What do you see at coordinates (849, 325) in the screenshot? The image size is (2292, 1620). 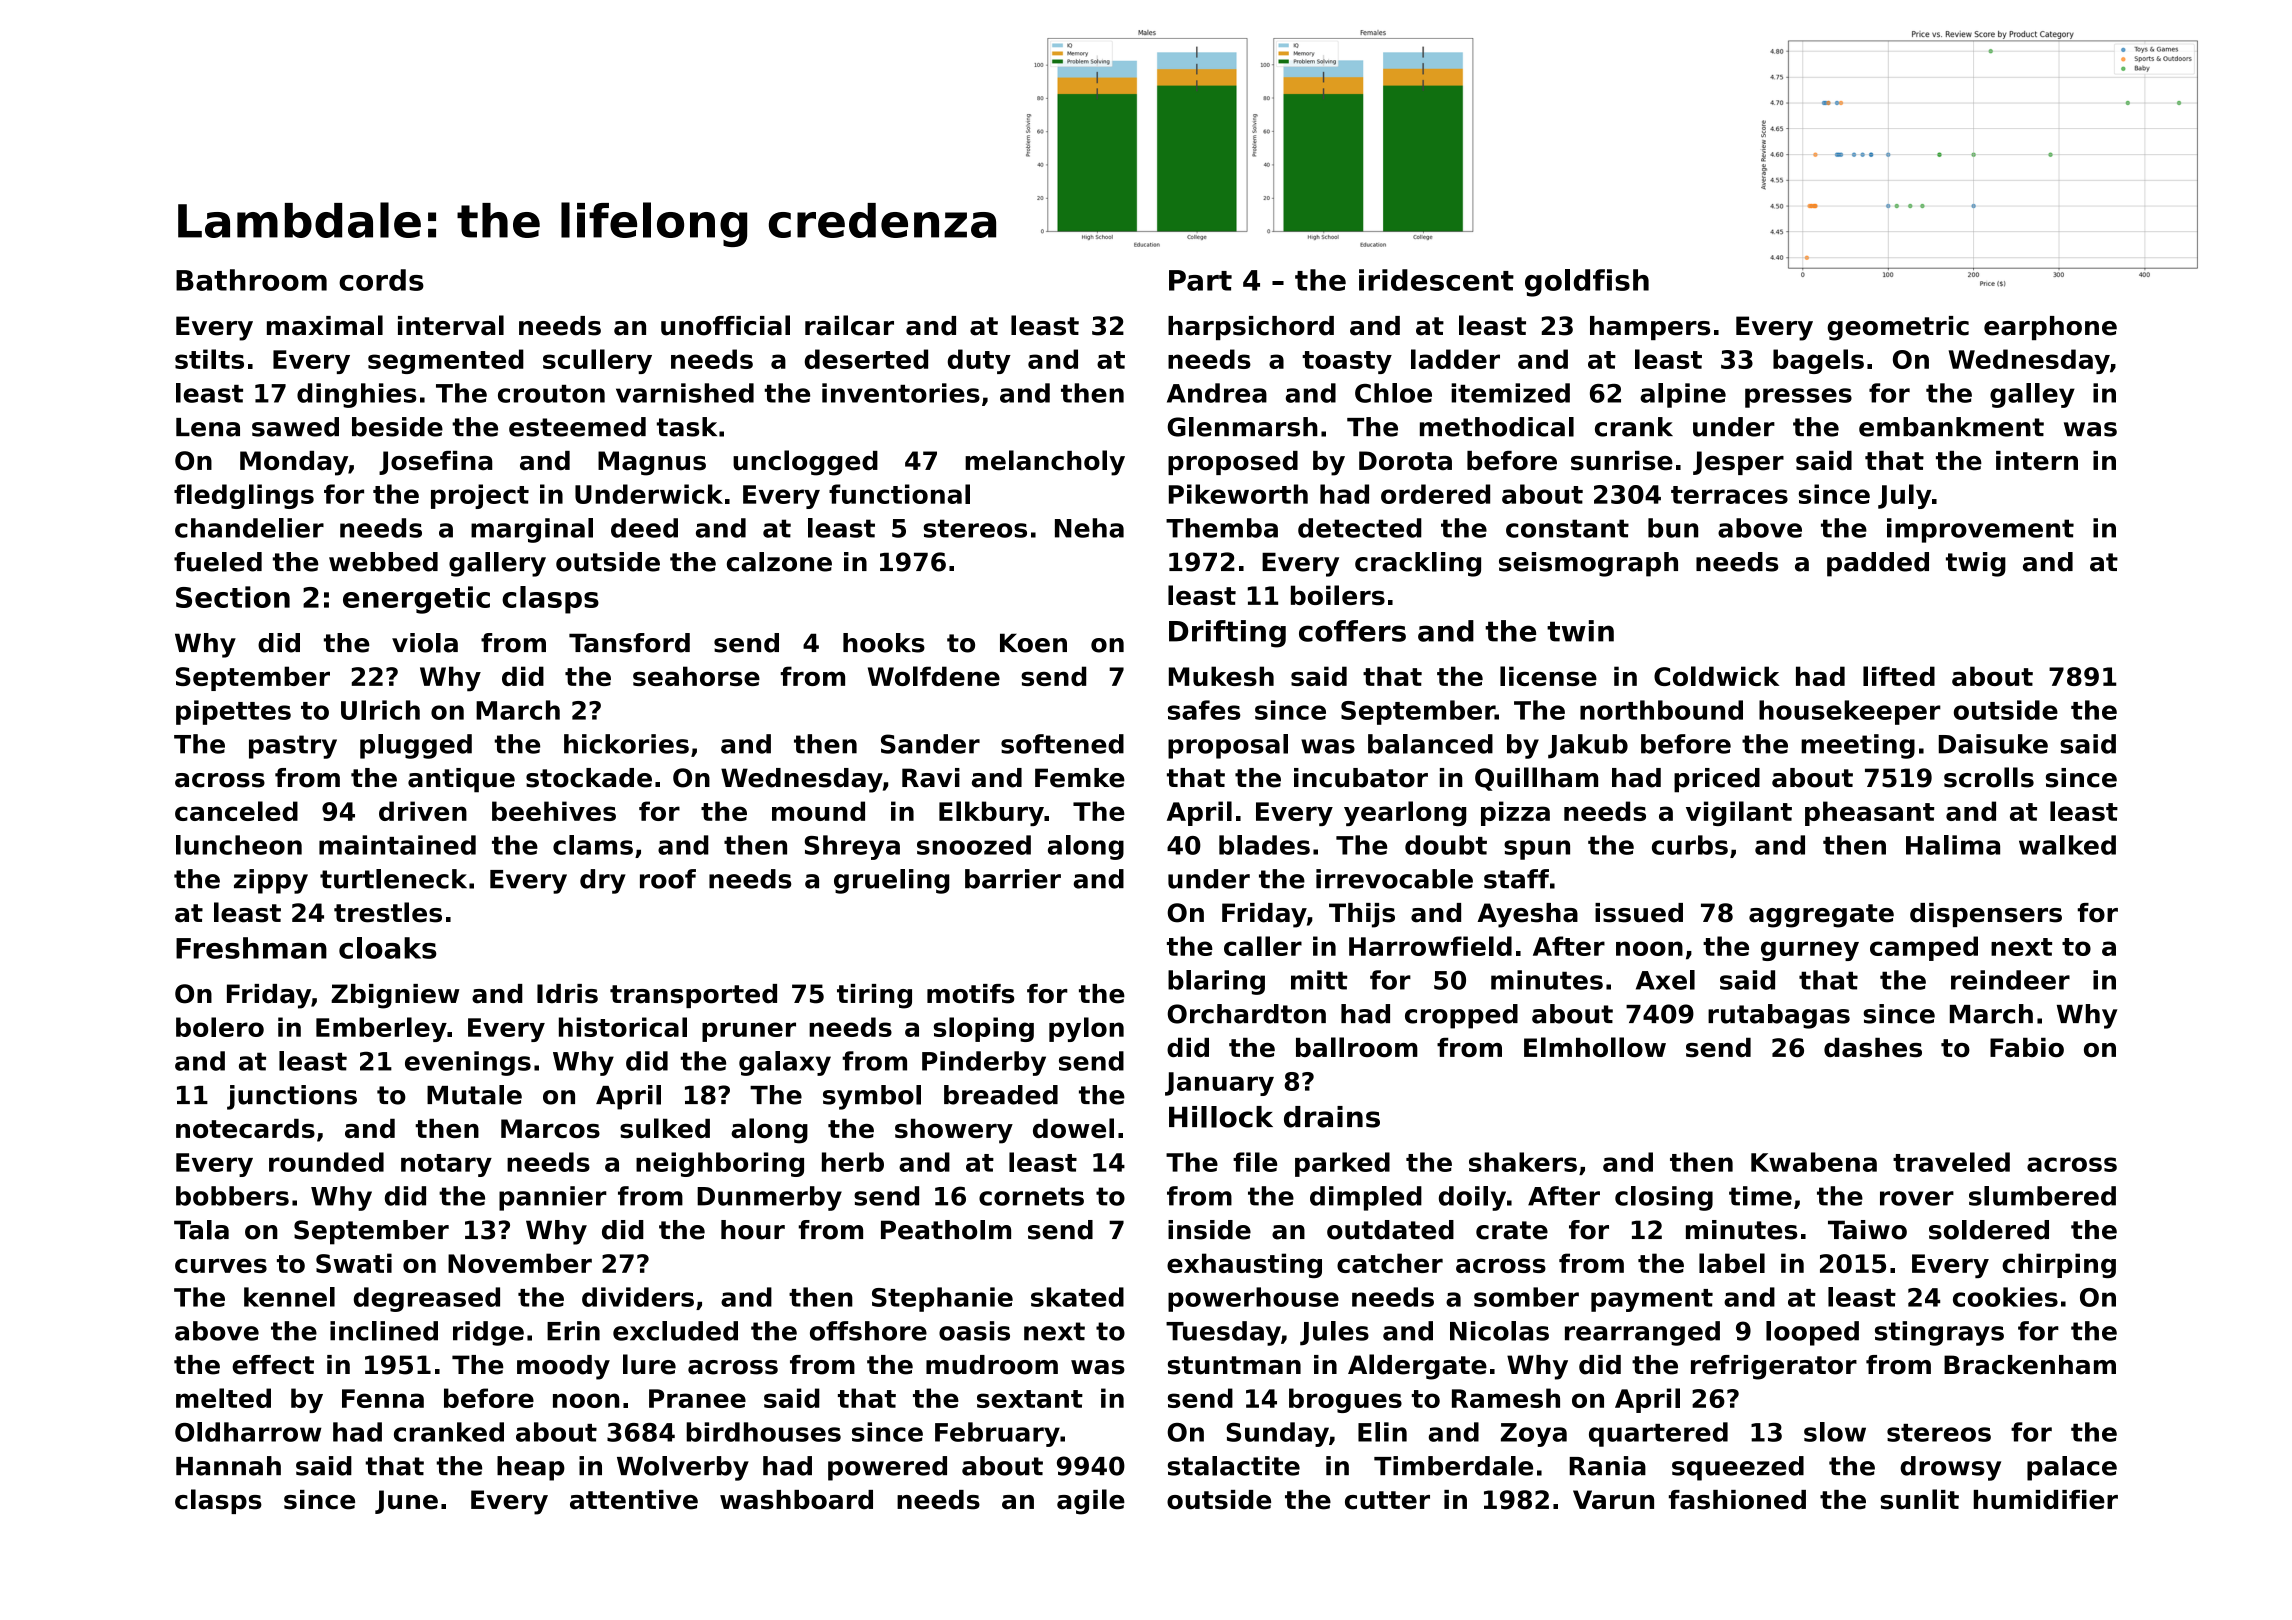 I see `railcar` at bounding box center [849, 325].
